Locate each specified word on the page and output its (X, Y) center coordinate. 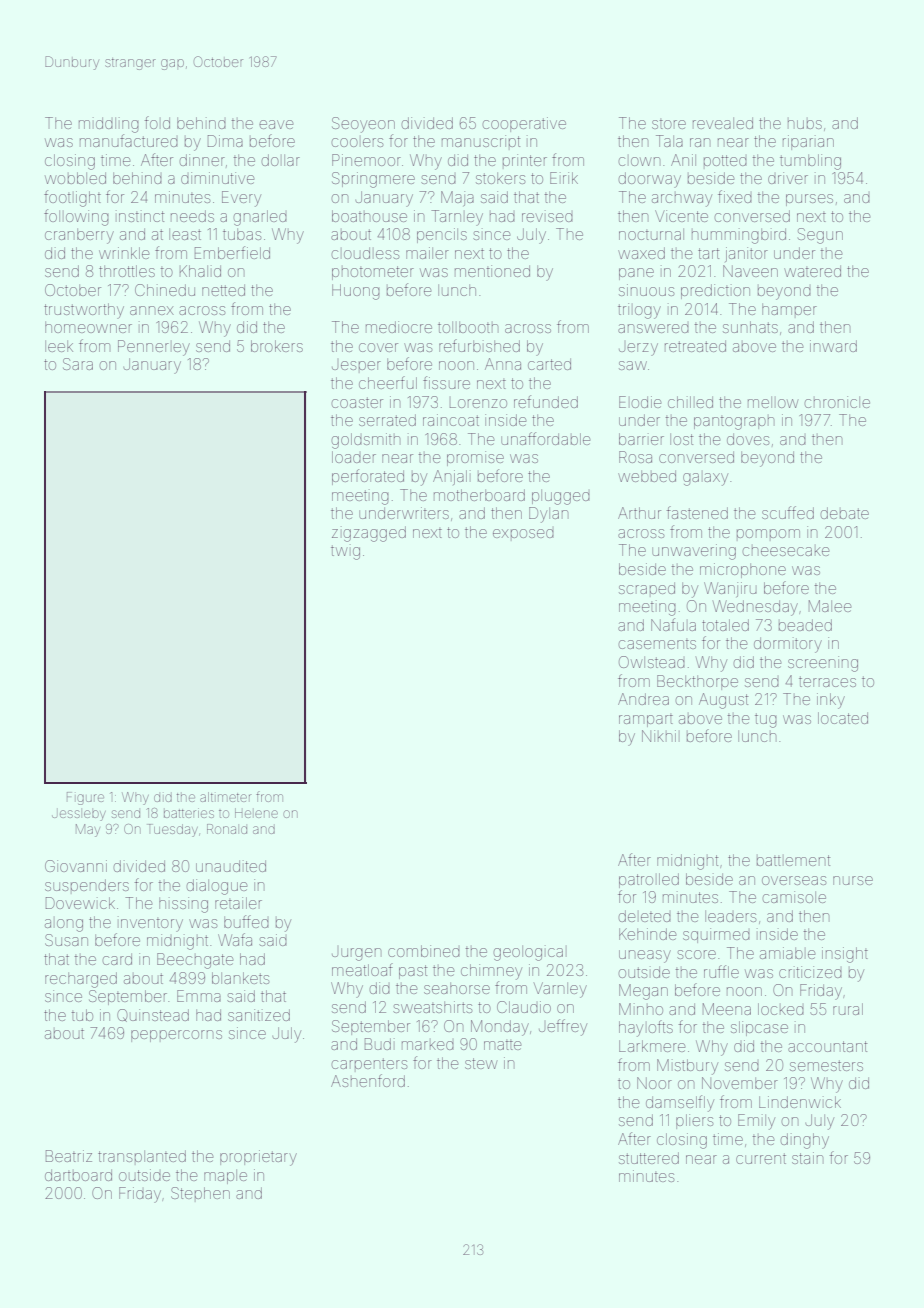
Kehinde (647, 934)
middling (109, 125)
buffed (246, 921)
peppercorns (176, 1036)
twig (345, 552)
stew (481, 1063)
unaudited (231, 866)
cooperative (524, 124)
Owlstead (652, 662)
